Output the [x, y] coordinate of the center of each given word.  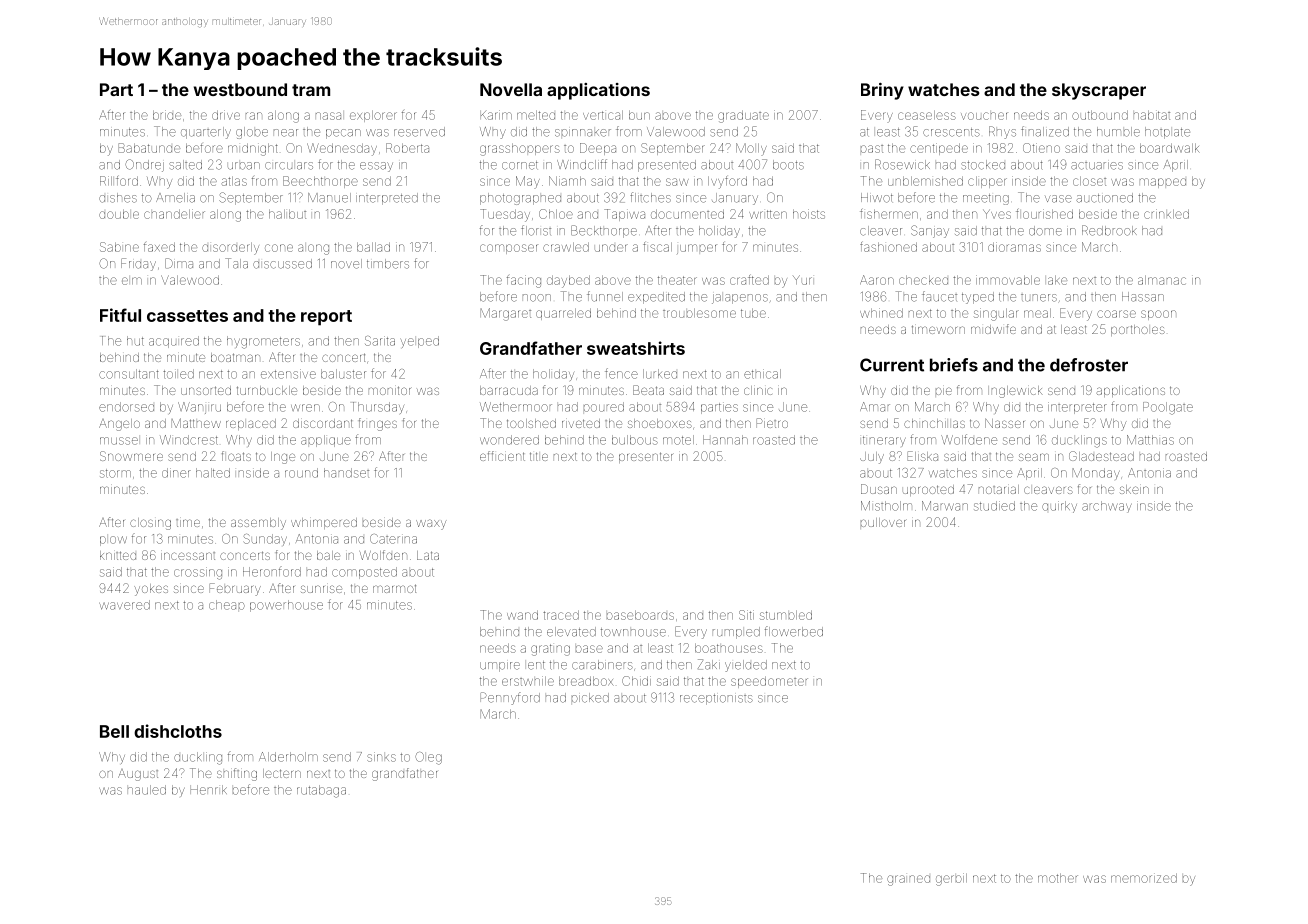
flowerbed [794, 631]
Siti [746, 615]
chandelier [174, 214]
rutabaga [321, 791]
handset [346, 473]
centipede [939, 149]
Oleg [428, 758]
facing [524, 281]
